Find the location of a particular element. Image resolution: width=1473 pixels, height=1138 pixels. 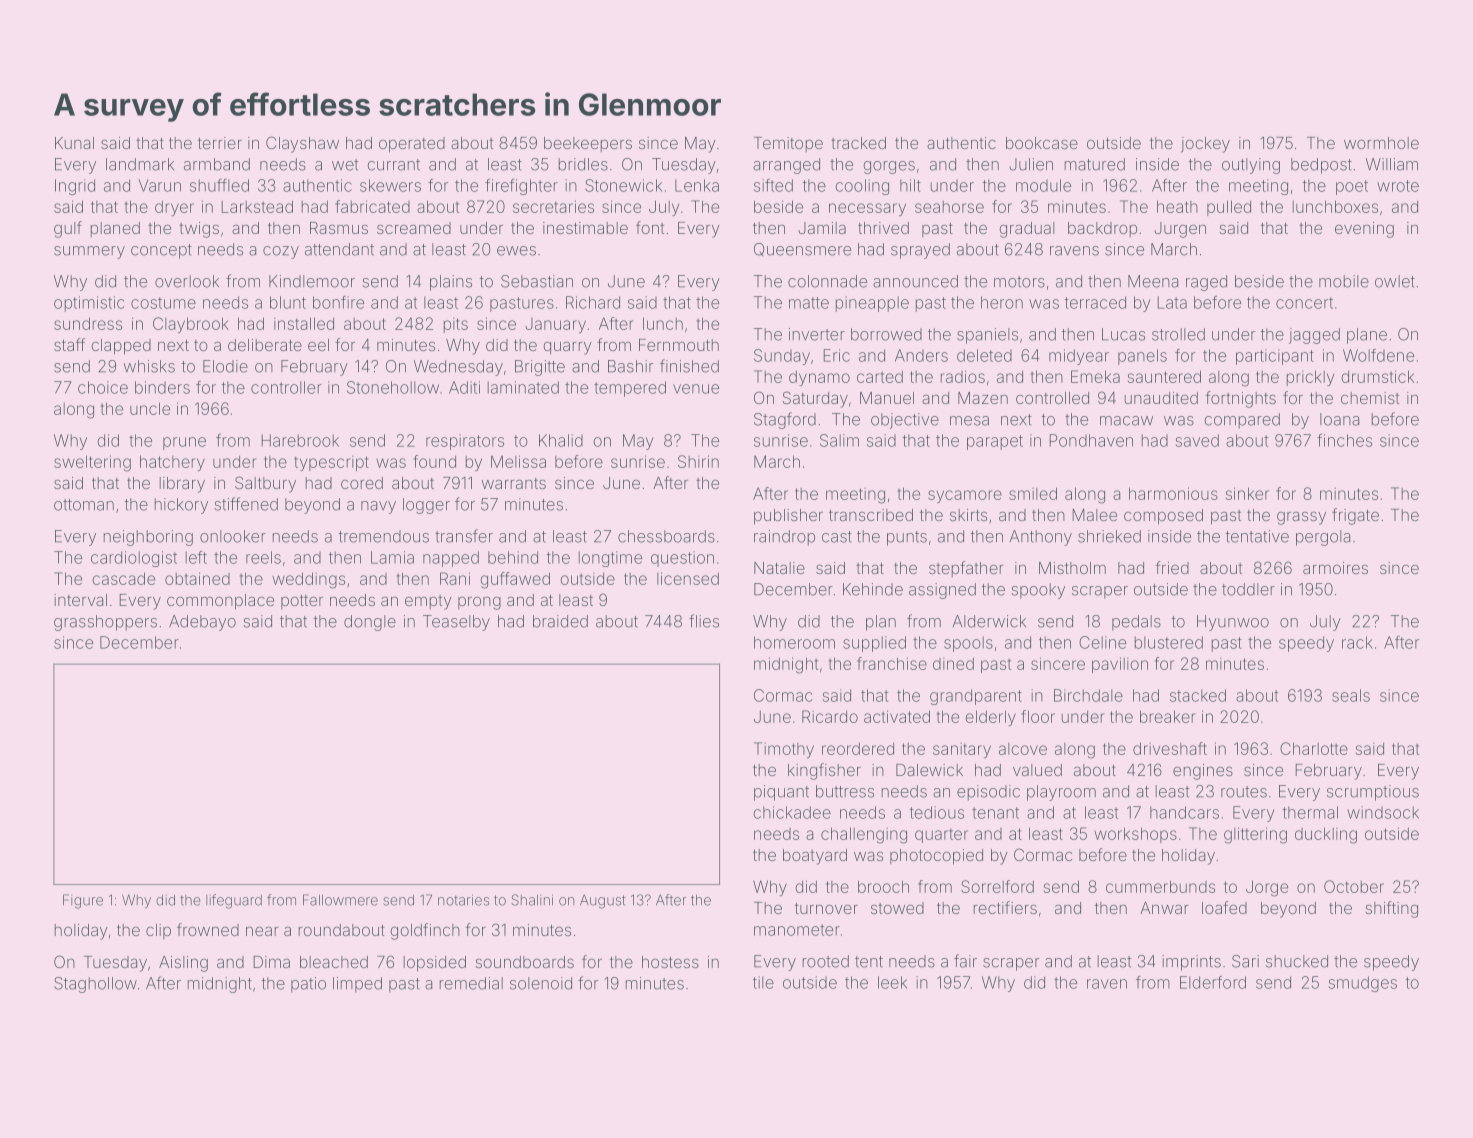

bleached is located at coordinates (334, 962).
